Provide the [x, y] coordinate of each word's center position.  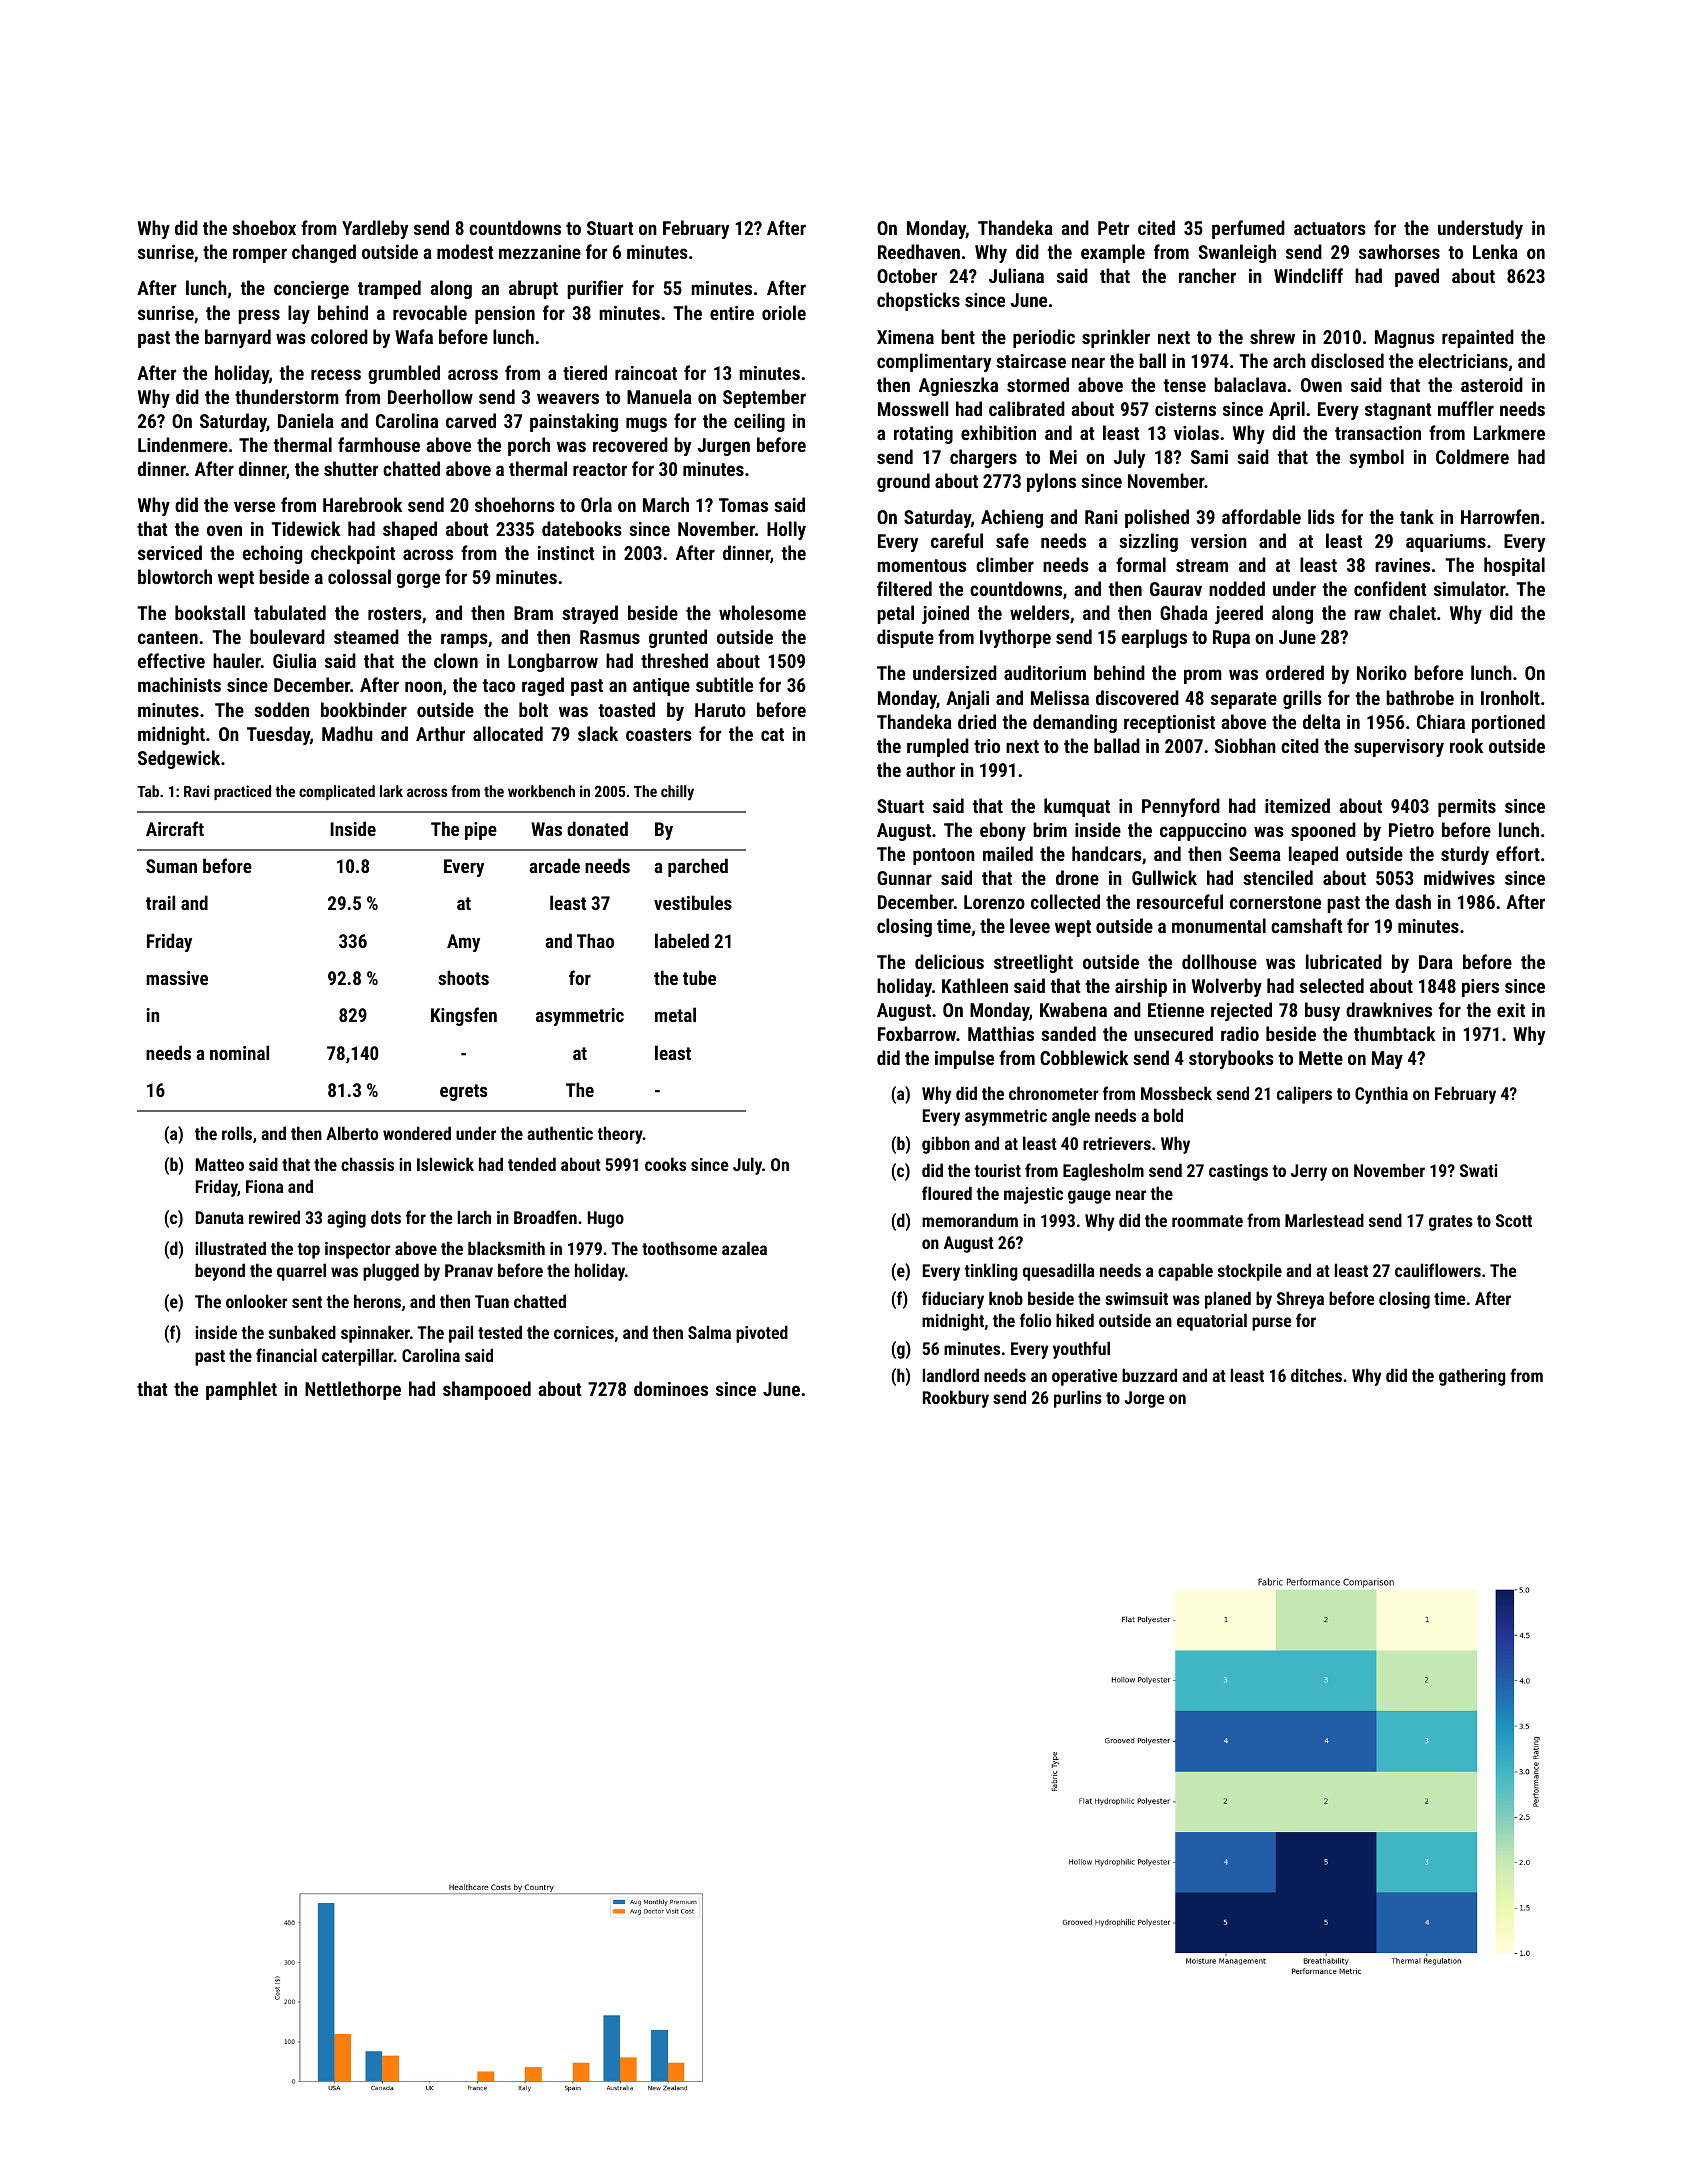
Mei [1063, 457]
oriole [784, 312]
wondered [417, 1133]
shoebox [264, 227]
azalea [744, 1248]
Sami [1209, 457]
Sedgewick [179, 759]
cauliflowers [1438, 1270]
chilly [677, 793]
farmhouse [379, 444]
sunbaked [302, 1332]
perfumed [1248, 229]
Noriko [1382, 672]
